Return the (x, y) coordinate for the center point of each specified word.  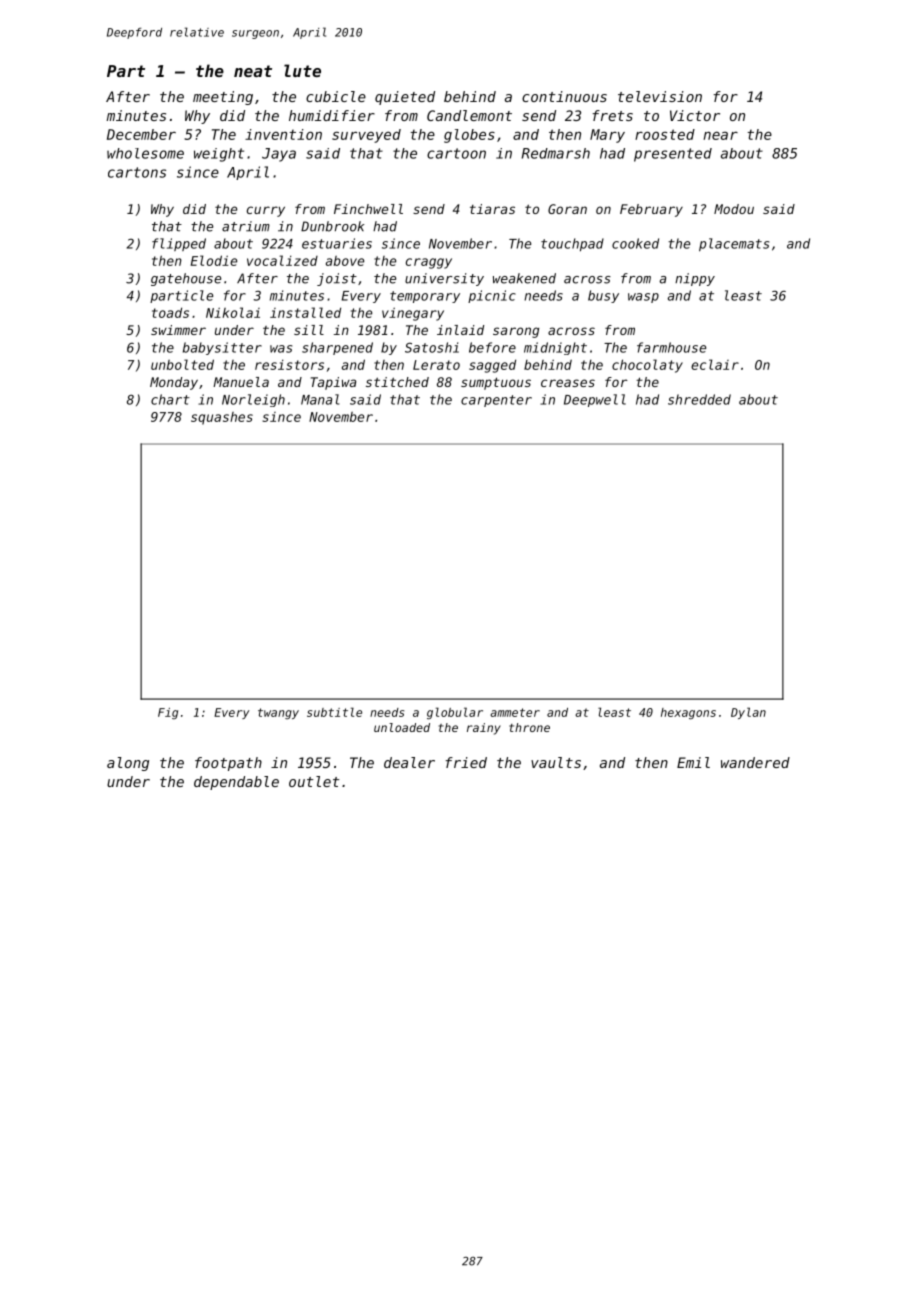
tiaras (492, 209)
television (660, 96)
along (128, 764)
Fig (168, 713)
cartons (137, 172)
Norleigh (253, 400)
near (720, 135)
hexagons (688, 714)
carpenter (496, 401)
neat (253, 71)
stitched (397, 382)
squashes (222, 418)
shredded (699, 399)
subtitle (334, 712)
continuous (564, 96)
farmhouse (671, 347)
